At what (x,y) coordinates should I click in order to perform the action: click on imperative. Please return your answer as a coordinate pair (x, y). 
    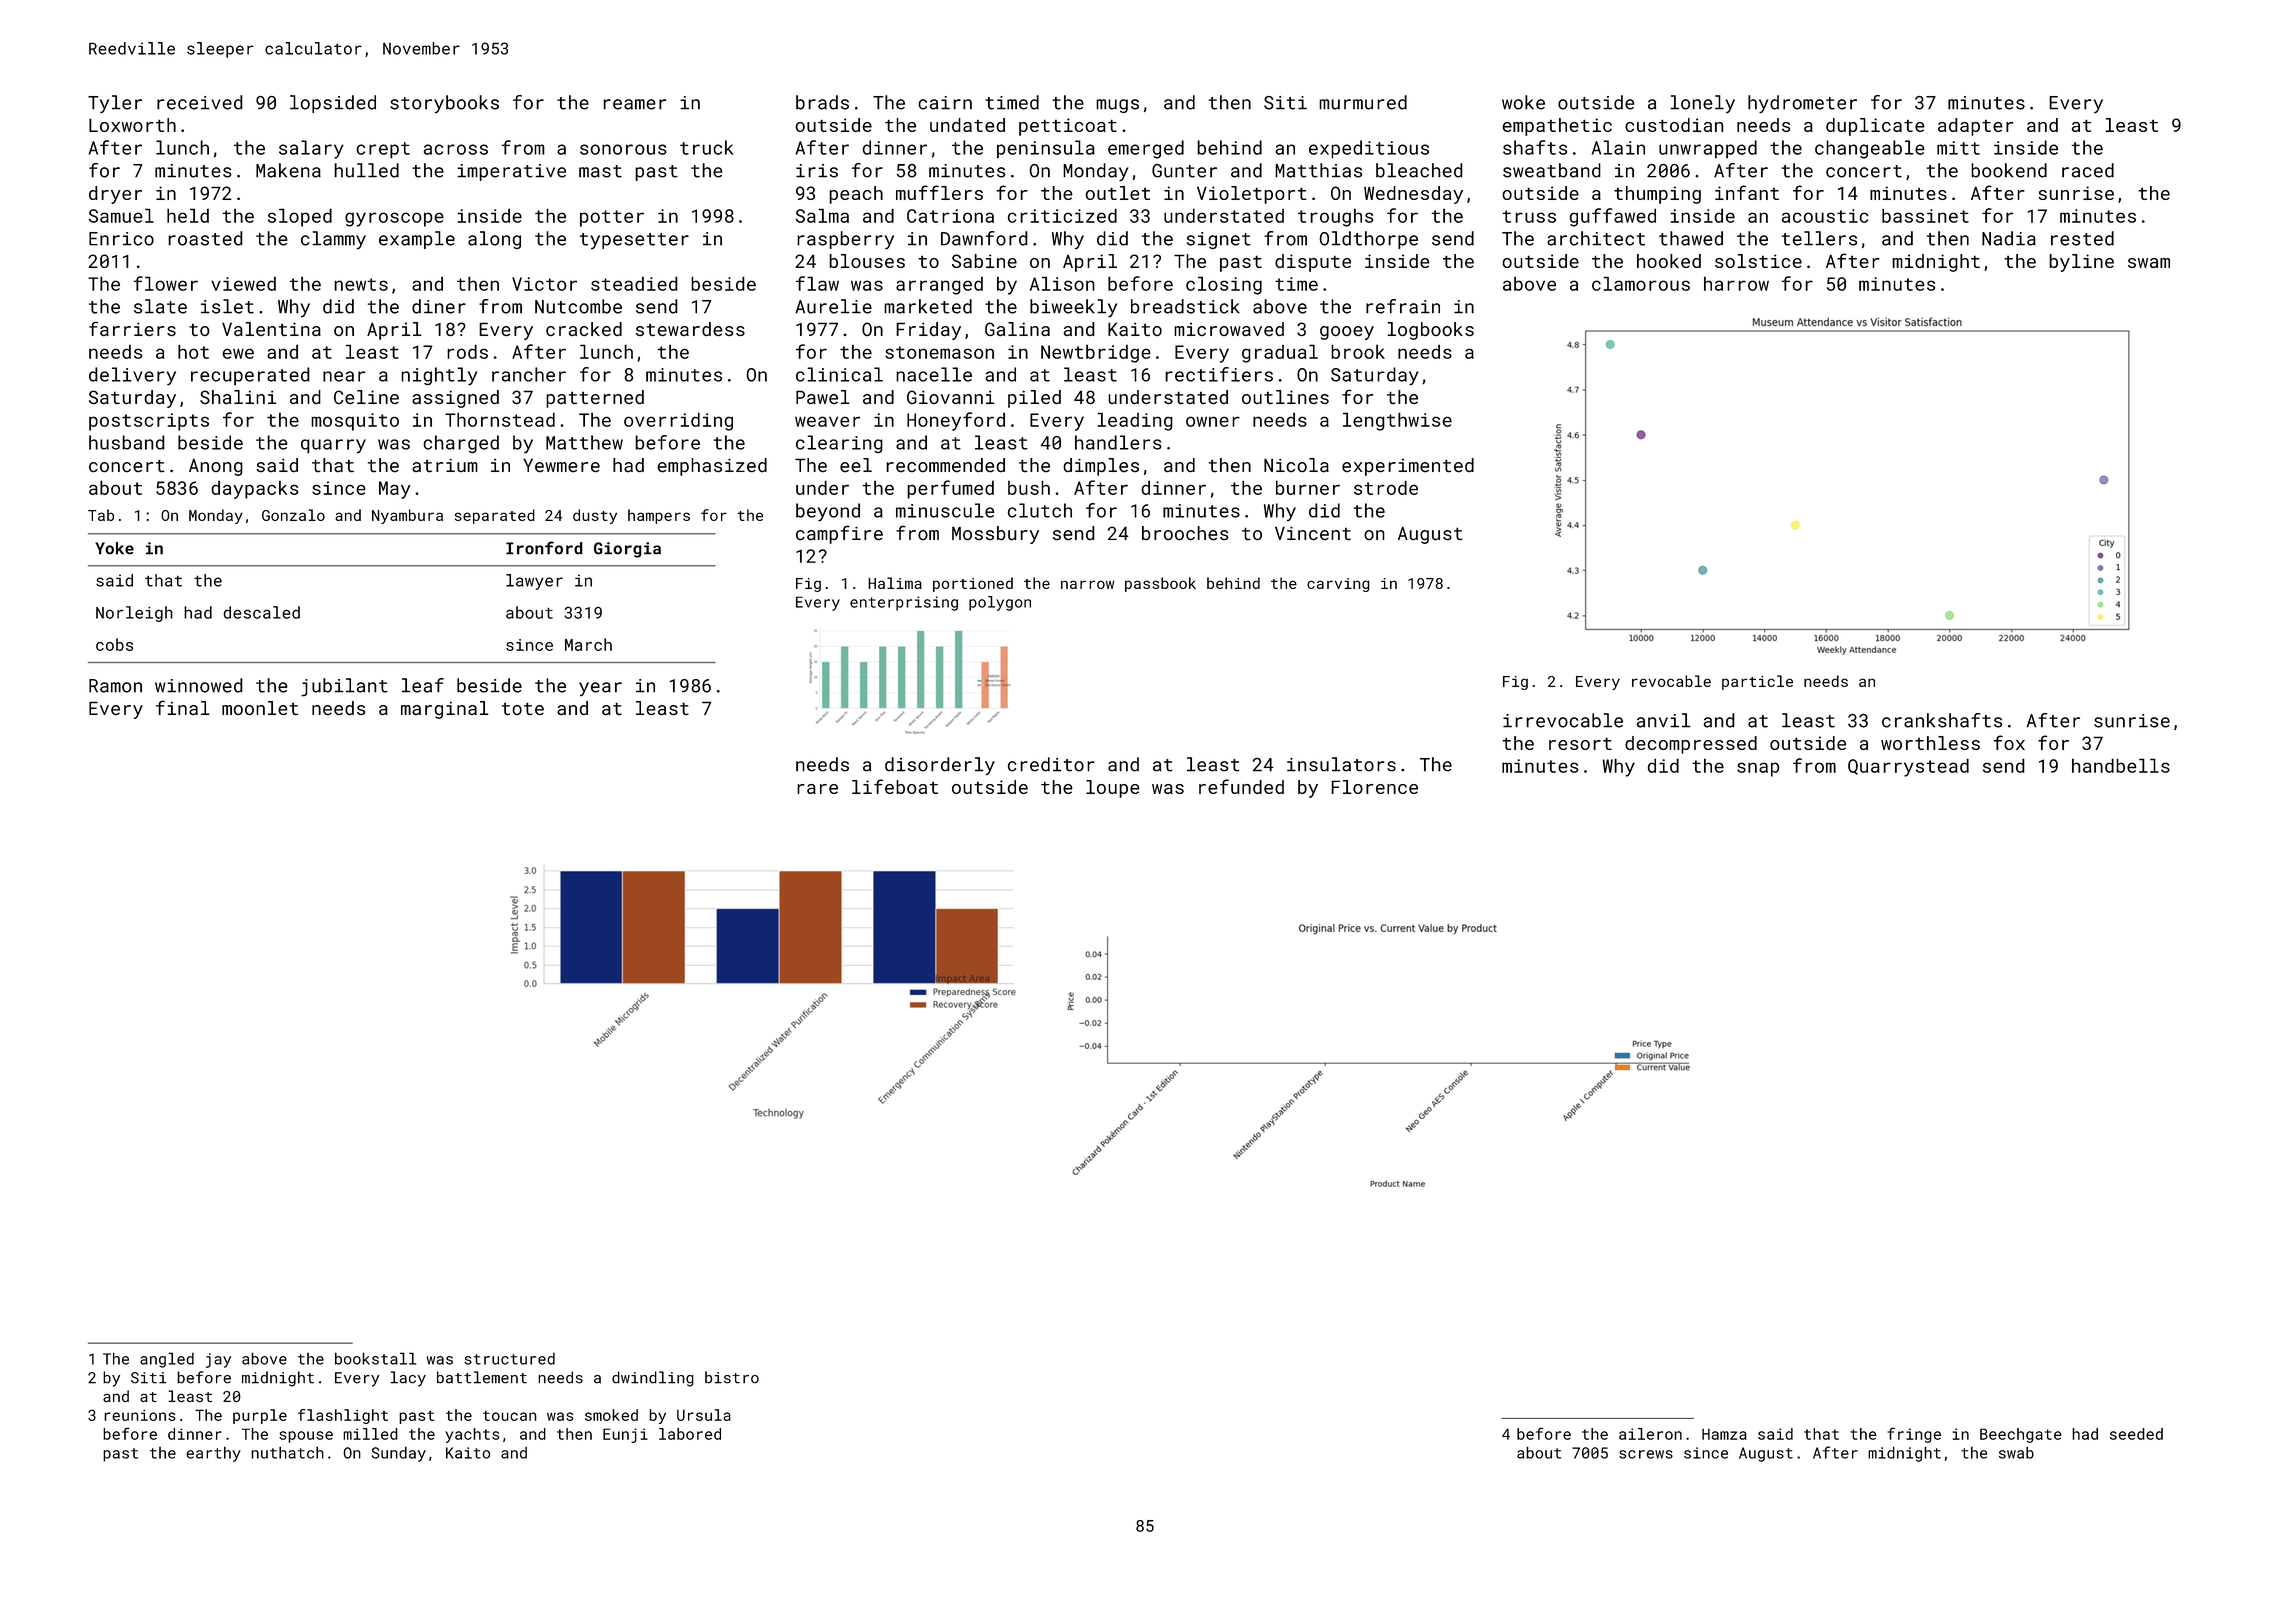
    Looking at the image, I should click on (511, 172).
